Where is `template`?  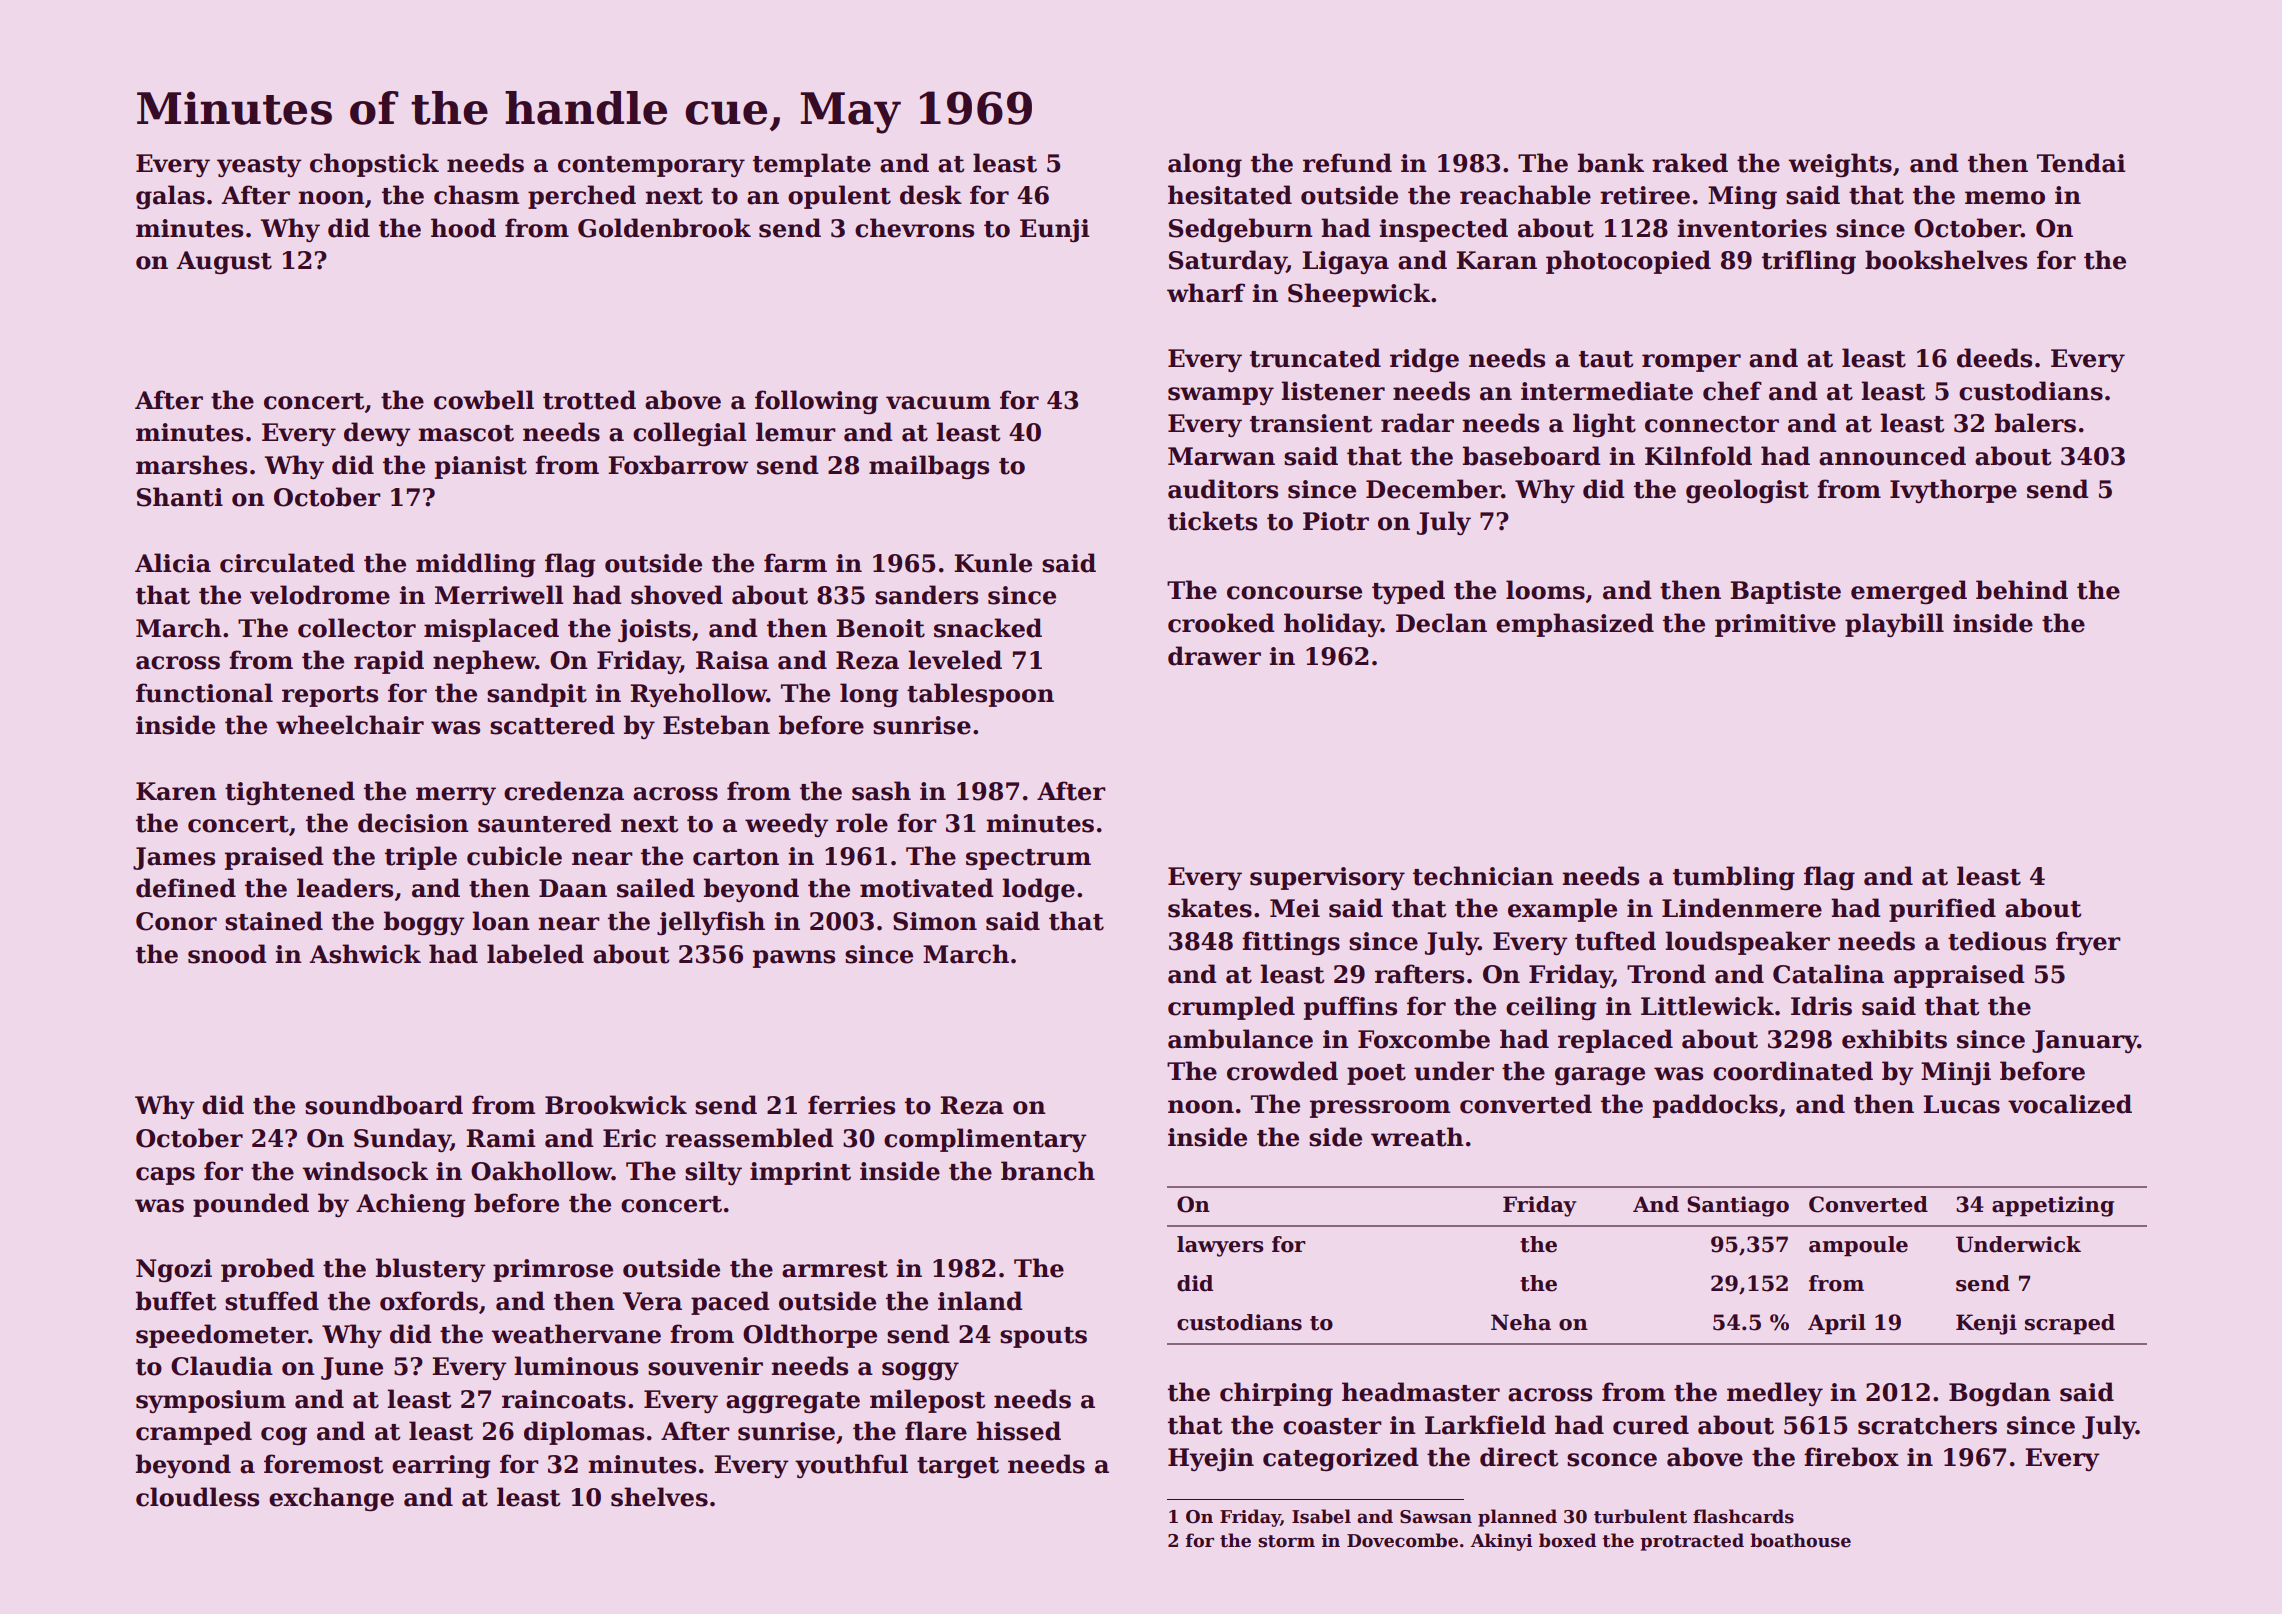
template is located at coordinates (812, 165).
